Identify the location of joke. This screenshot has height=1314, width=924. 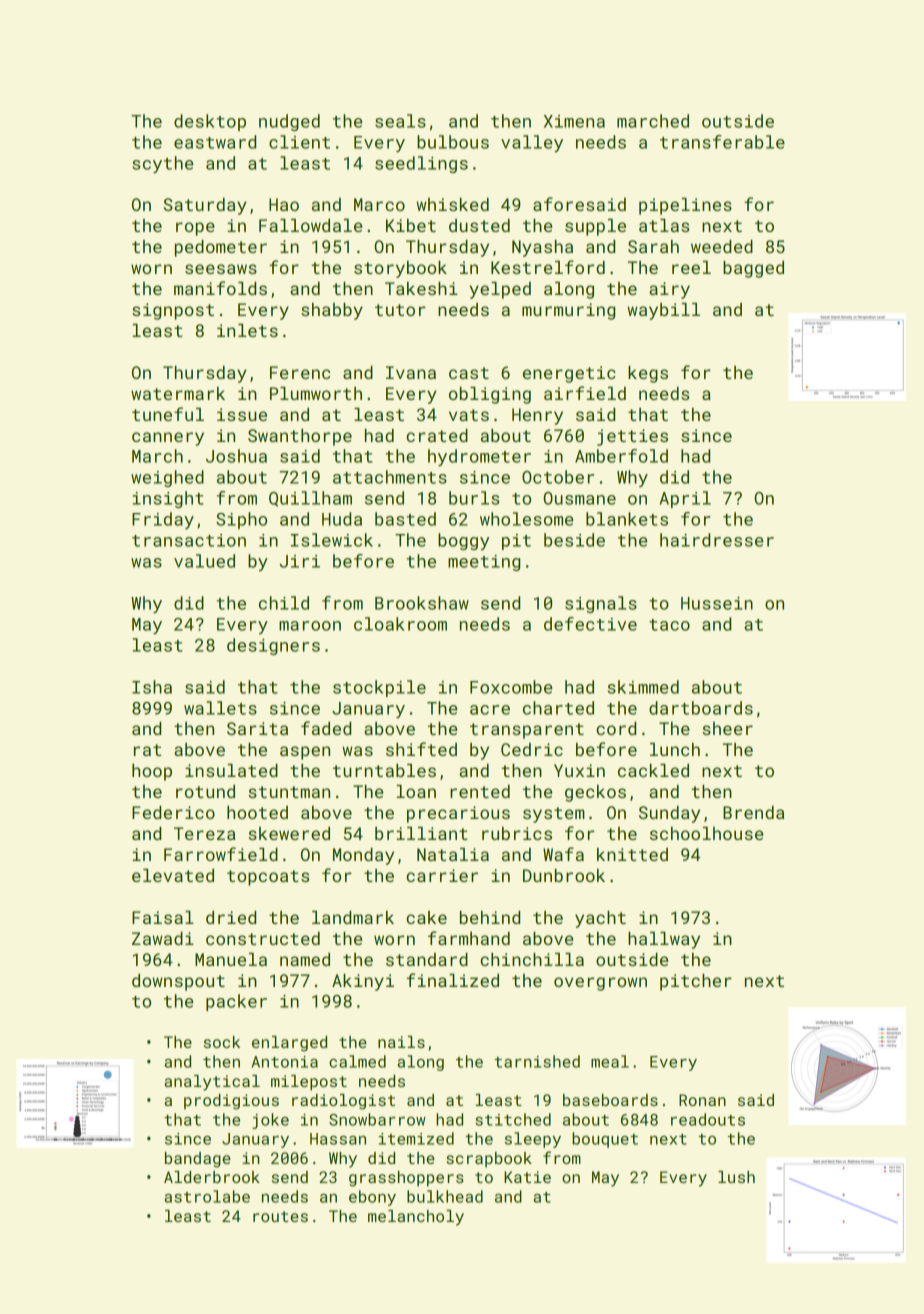
(270, 1121).
